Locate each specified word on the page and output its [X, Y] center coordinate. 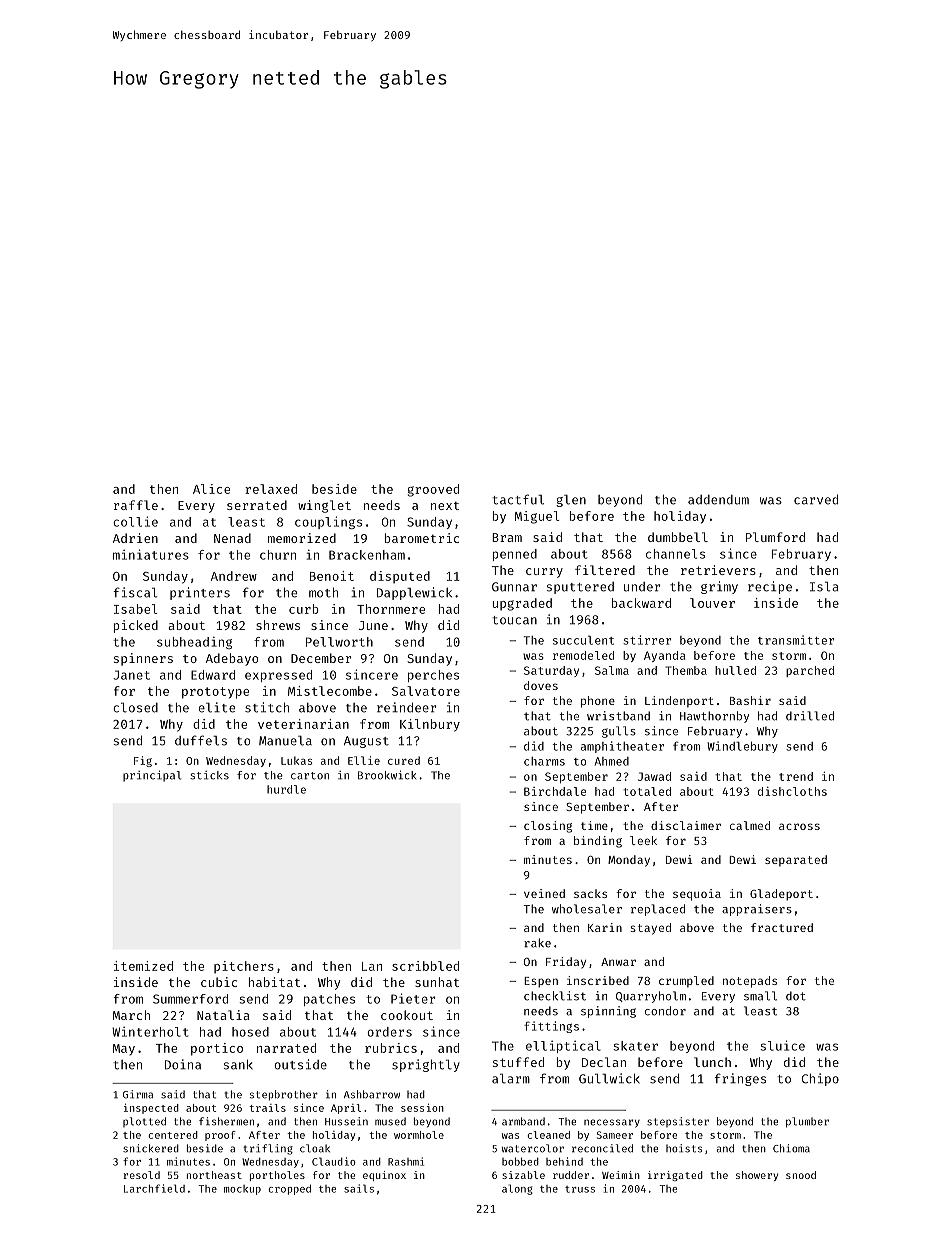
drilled [810, 716]
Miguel [537, 517]
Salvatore [426, 691]
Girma [138, 1094]
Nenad [232, 538]
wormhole [419, 1135]
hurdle [286, 789]
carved [816, 499]
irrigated [675, 1176]
